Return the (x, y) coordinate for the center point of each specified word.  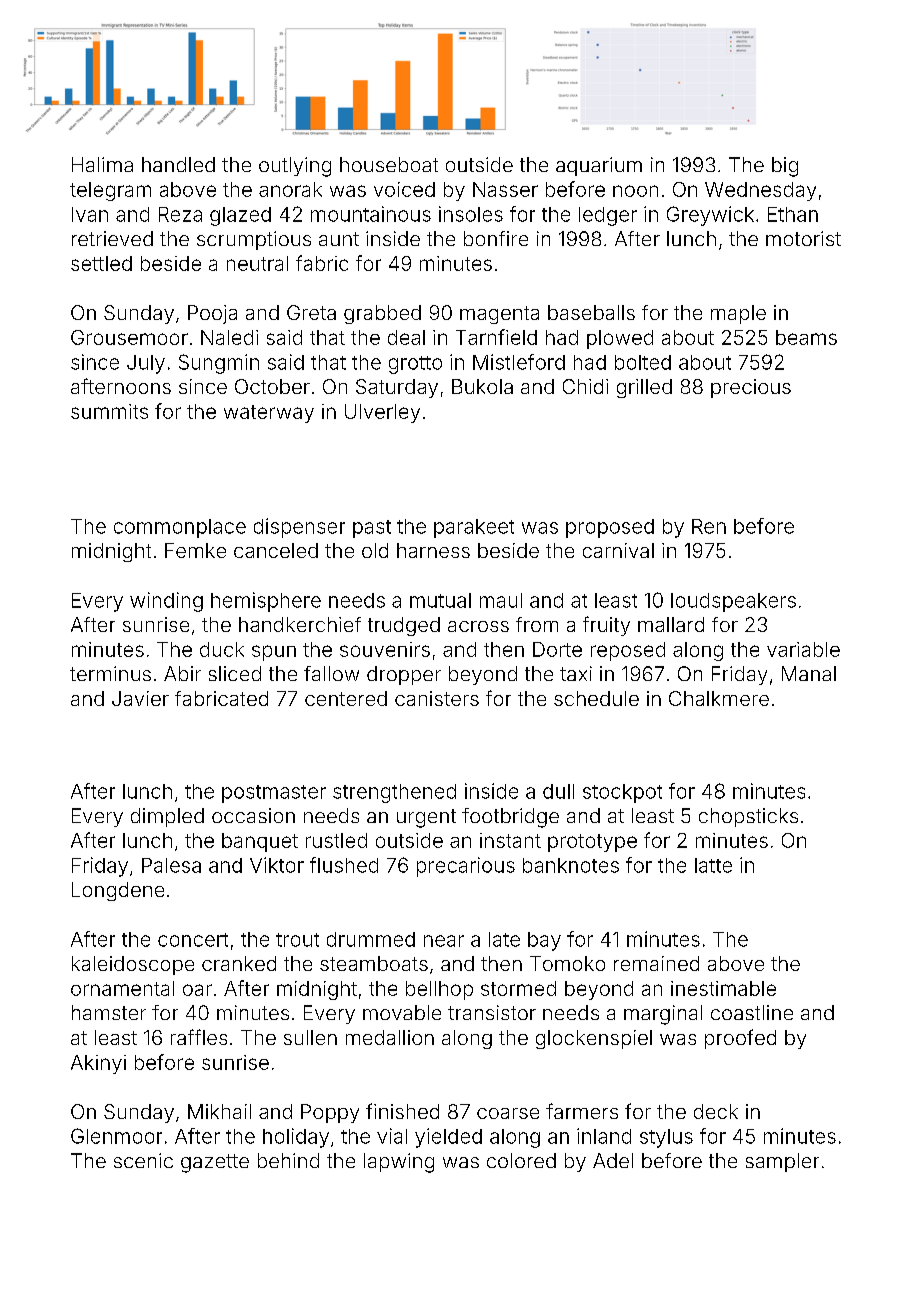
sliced (235, 673)
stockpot (622, 793)
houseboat (389, 164)
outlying (295, 167)
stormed (518, 988)
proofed (740, 1039)
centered (346, 698)
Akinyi (98, 1064)
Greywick (710, 216)
